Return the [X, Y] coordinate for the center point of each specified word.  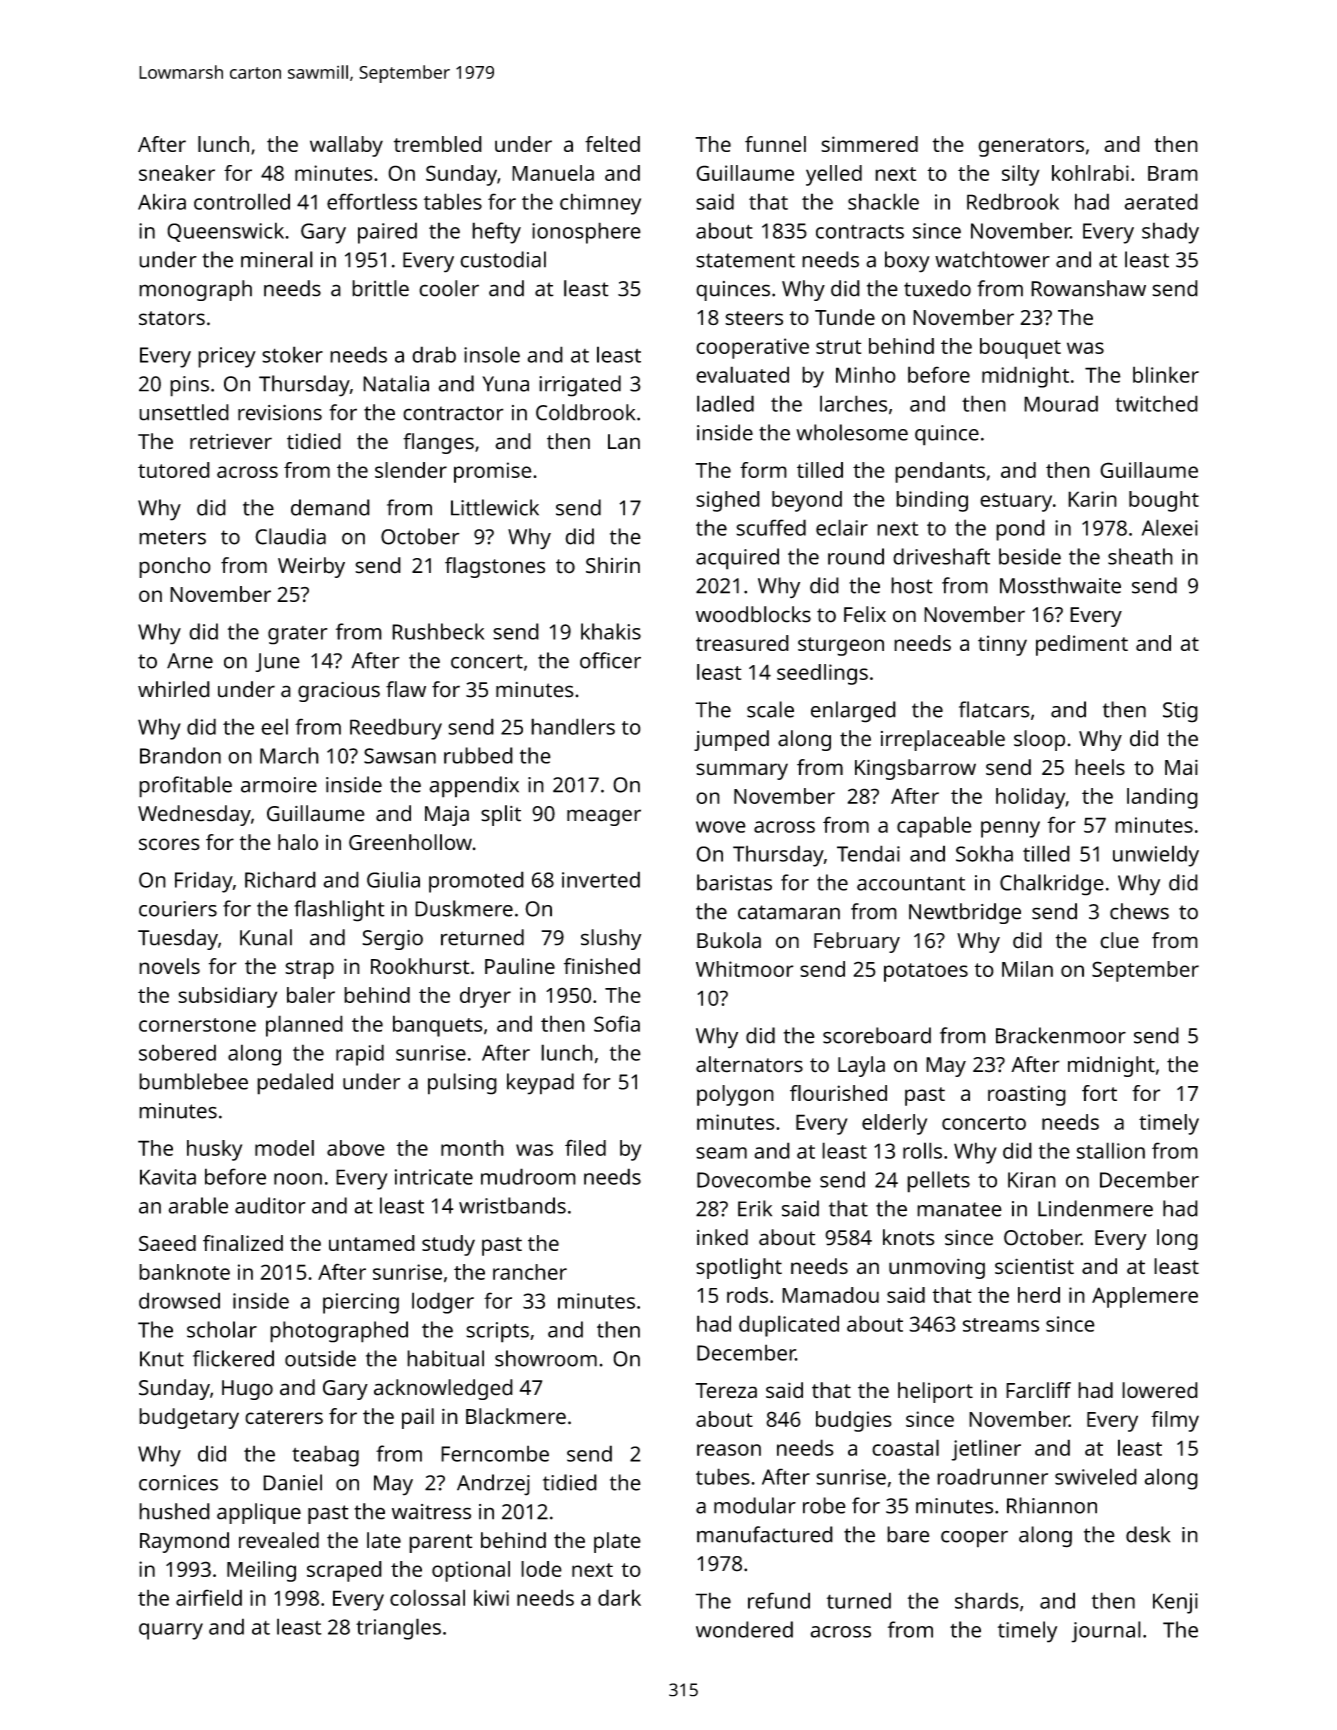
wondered [744, 1629]
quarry [171, 1631]
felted [612, 144]
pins [189, 386]
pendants [940, 472]
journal [1106, 1632]
